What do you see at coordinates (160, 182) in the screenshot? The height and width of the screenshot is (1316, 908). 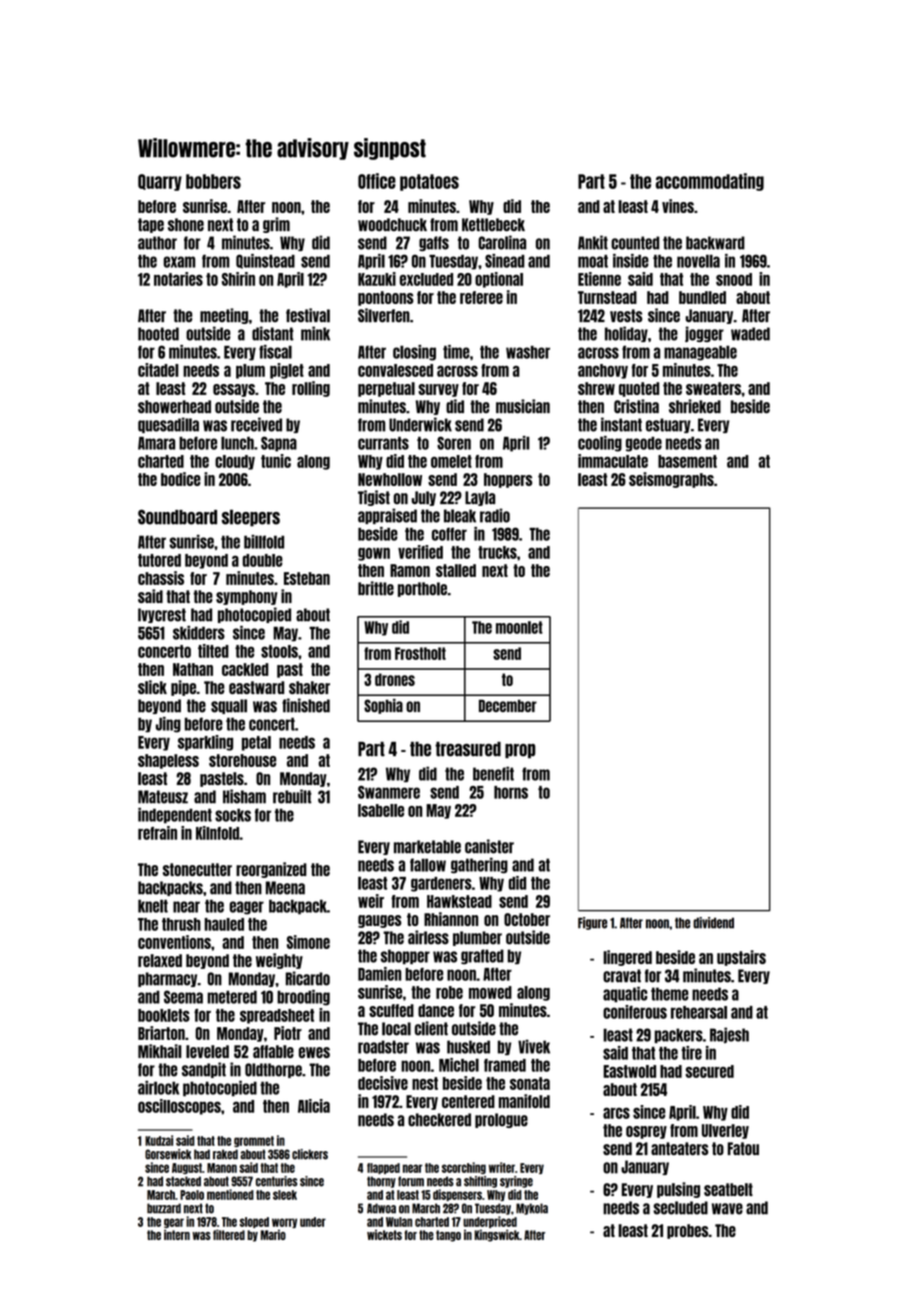 I see `Quarry` at bounding box center [160, 182].
